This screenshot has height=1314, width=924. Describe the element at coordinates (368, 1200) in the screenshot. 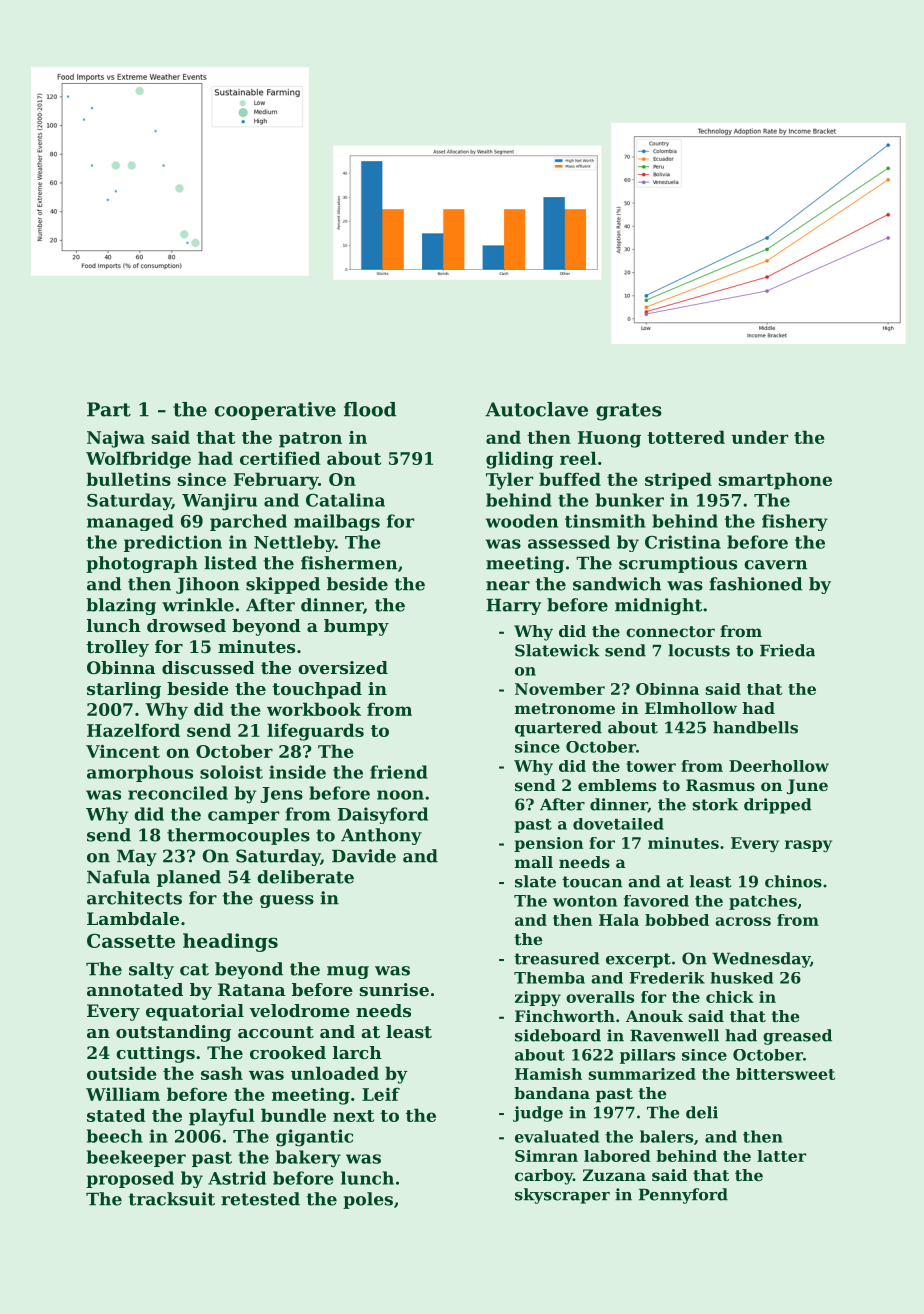

I see `poles` at that location.
